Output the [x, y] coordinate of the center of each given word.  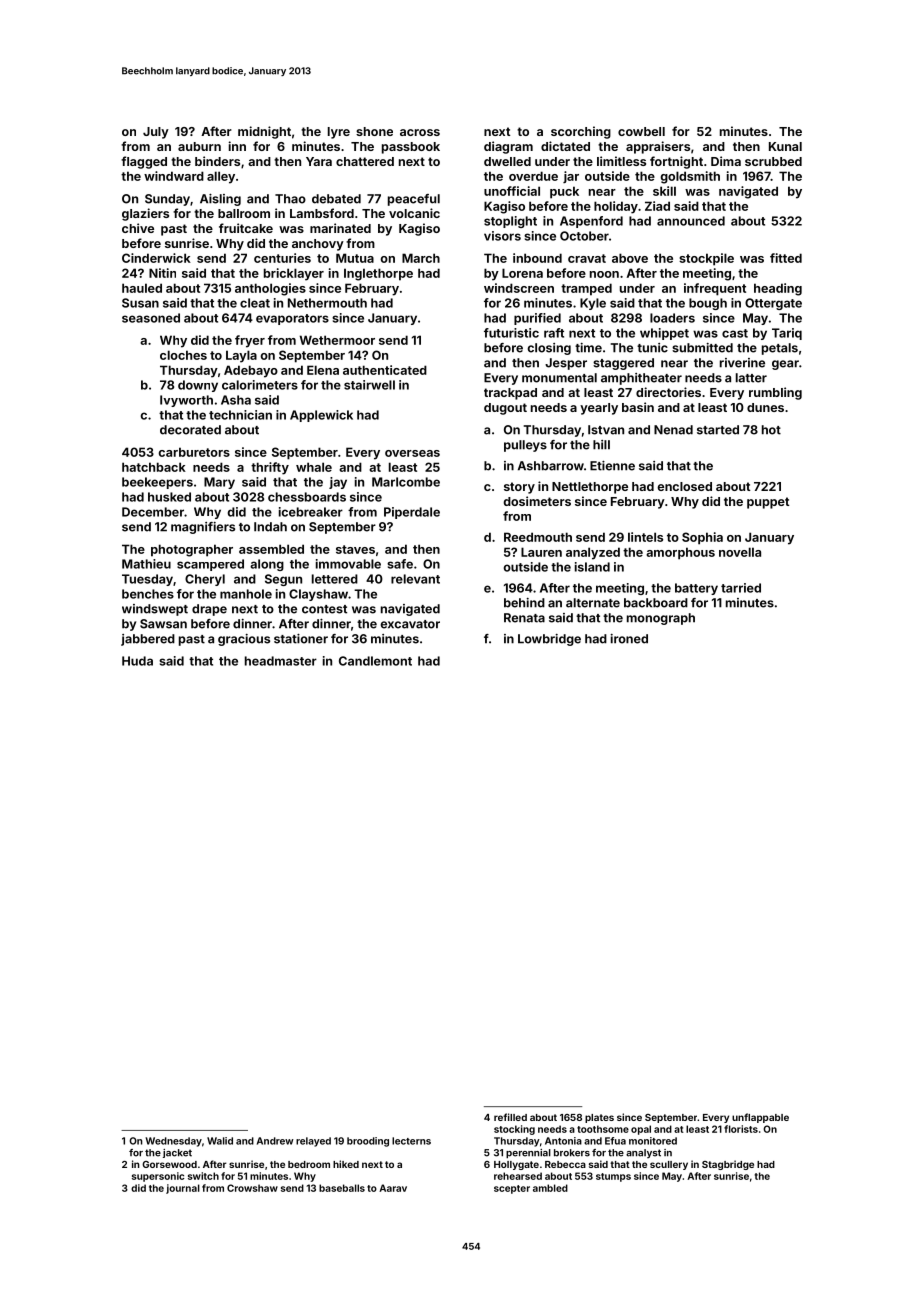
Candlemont [375, 661]
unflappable [760, 1118]
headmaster [281, 661]
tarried [741, 588]
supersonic [158, 1177]
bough [708, 304]
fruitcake [246, 228]
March [421, 258]
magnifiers [203, 528]
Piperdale [412, 513]
